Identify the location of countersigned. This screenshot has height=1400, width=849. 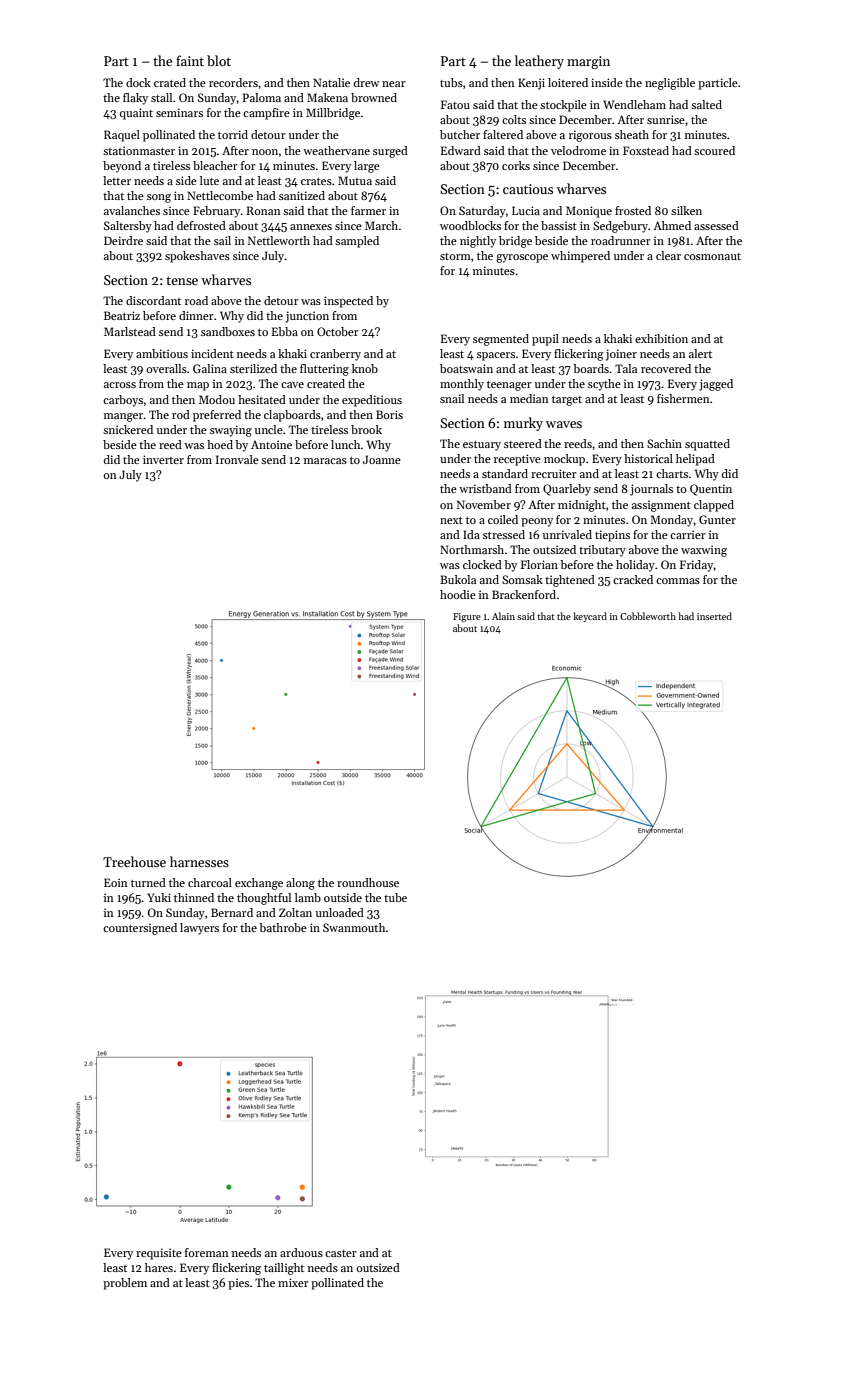
(140, 929).
